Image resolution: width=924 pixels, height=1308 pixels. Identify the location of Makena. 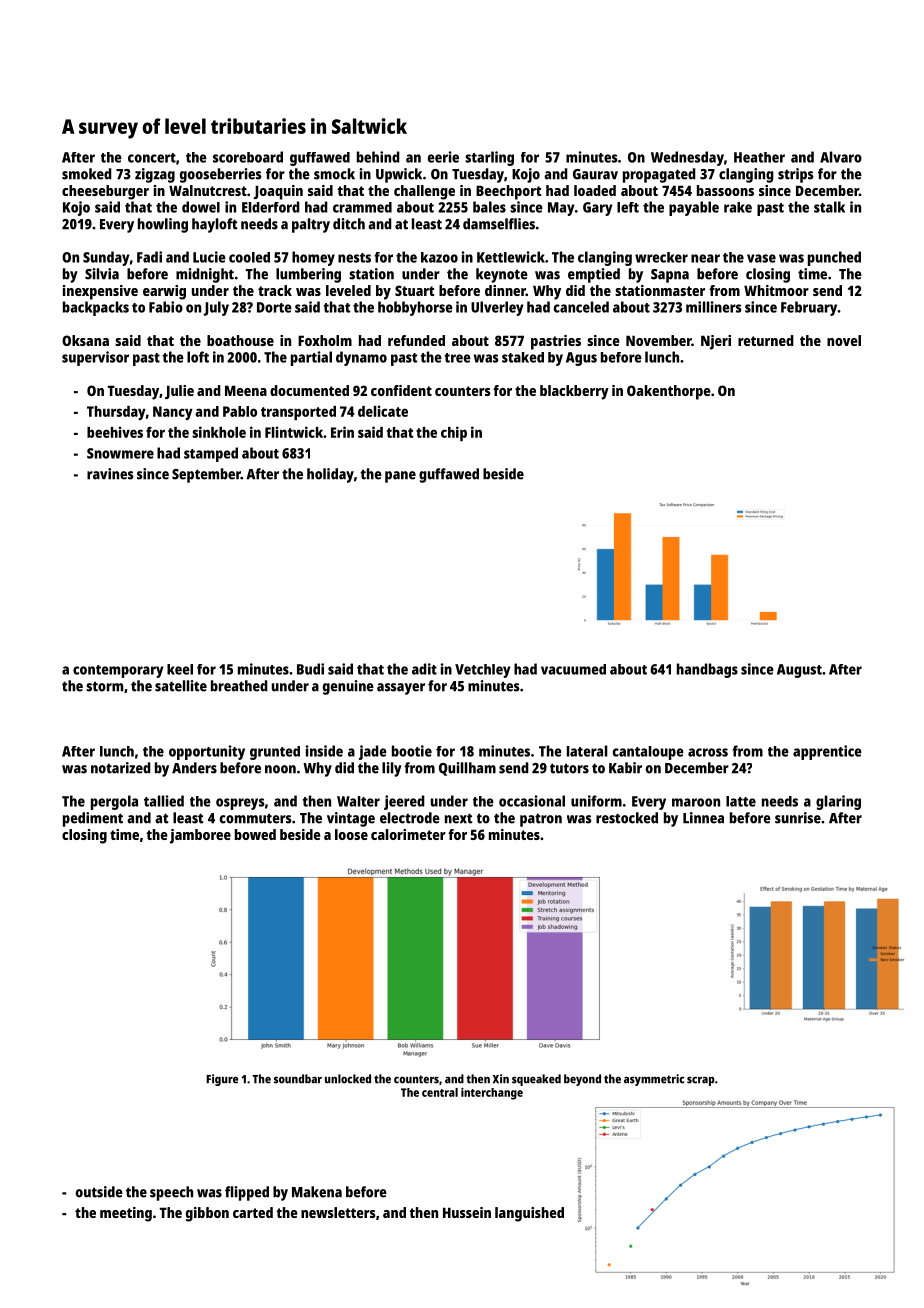
(317, 1192).
